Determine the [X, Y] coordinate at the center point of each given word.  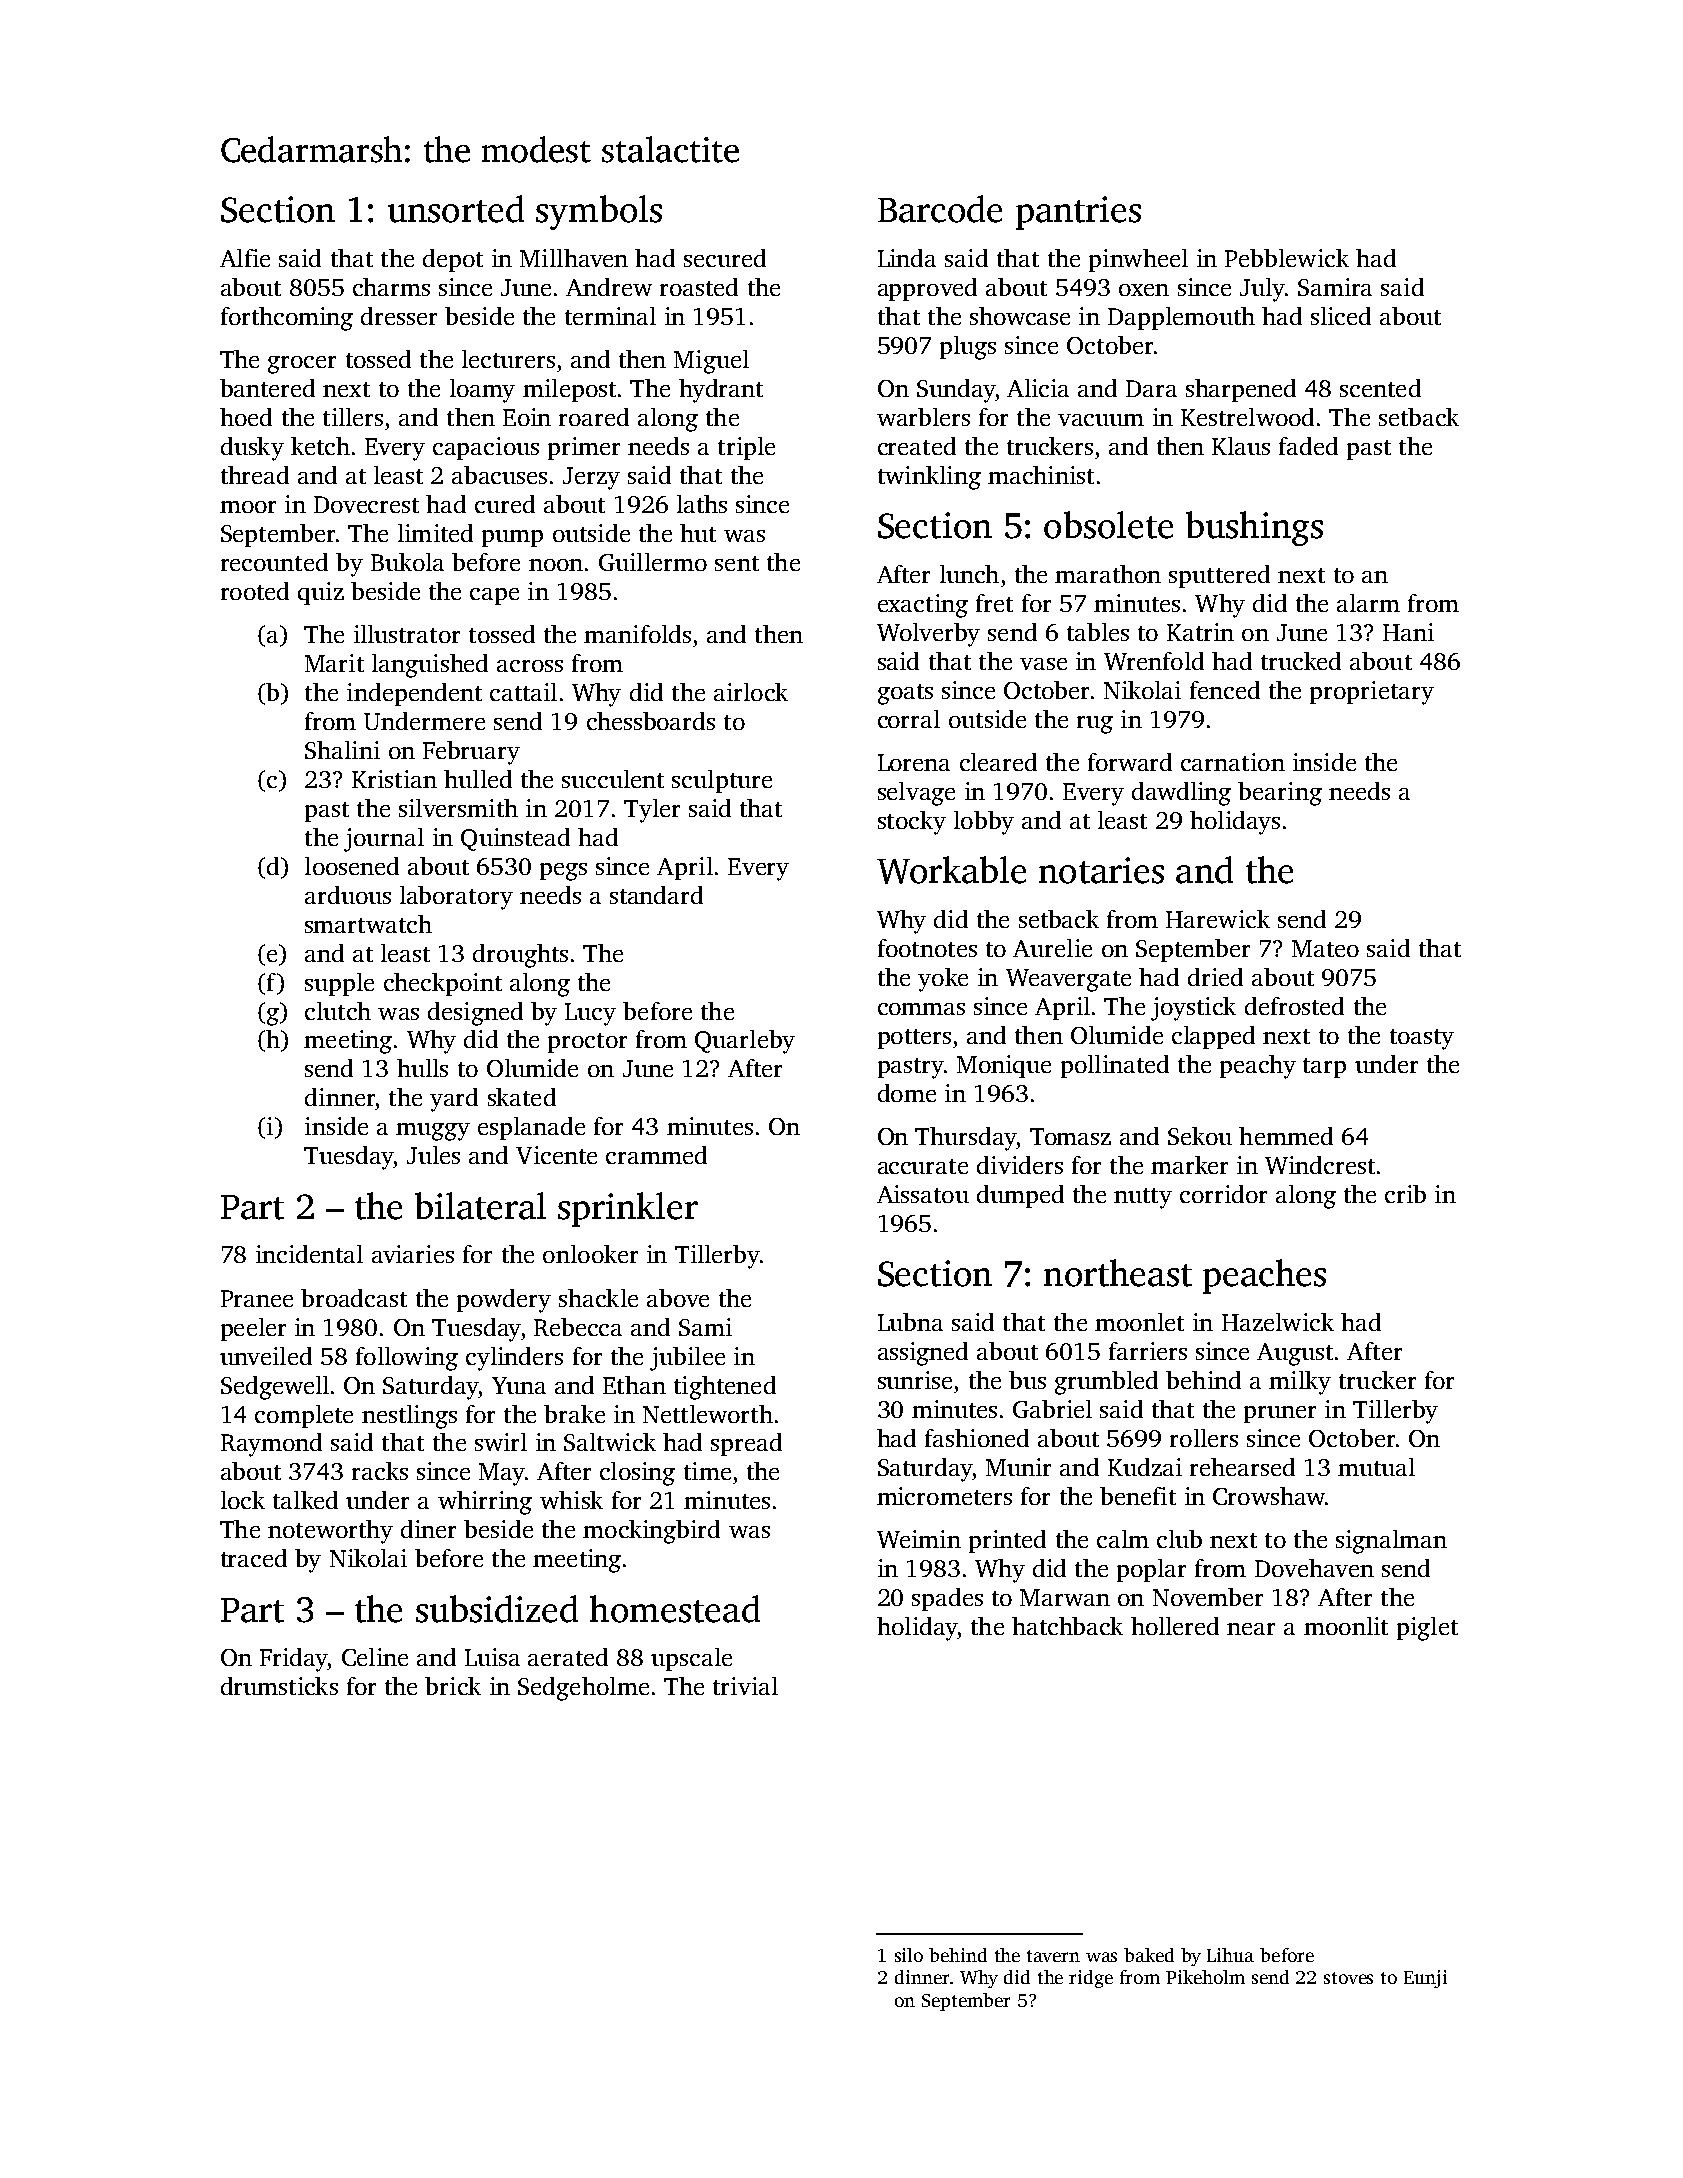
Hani [1408, 632]
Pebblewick [1287, 258]
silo [909, 1955]
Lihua [1230, 1955]
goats [905, 694]
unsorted [456, 209]
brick [453, 1686]
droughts [520, 956]
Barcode [940, 209]
